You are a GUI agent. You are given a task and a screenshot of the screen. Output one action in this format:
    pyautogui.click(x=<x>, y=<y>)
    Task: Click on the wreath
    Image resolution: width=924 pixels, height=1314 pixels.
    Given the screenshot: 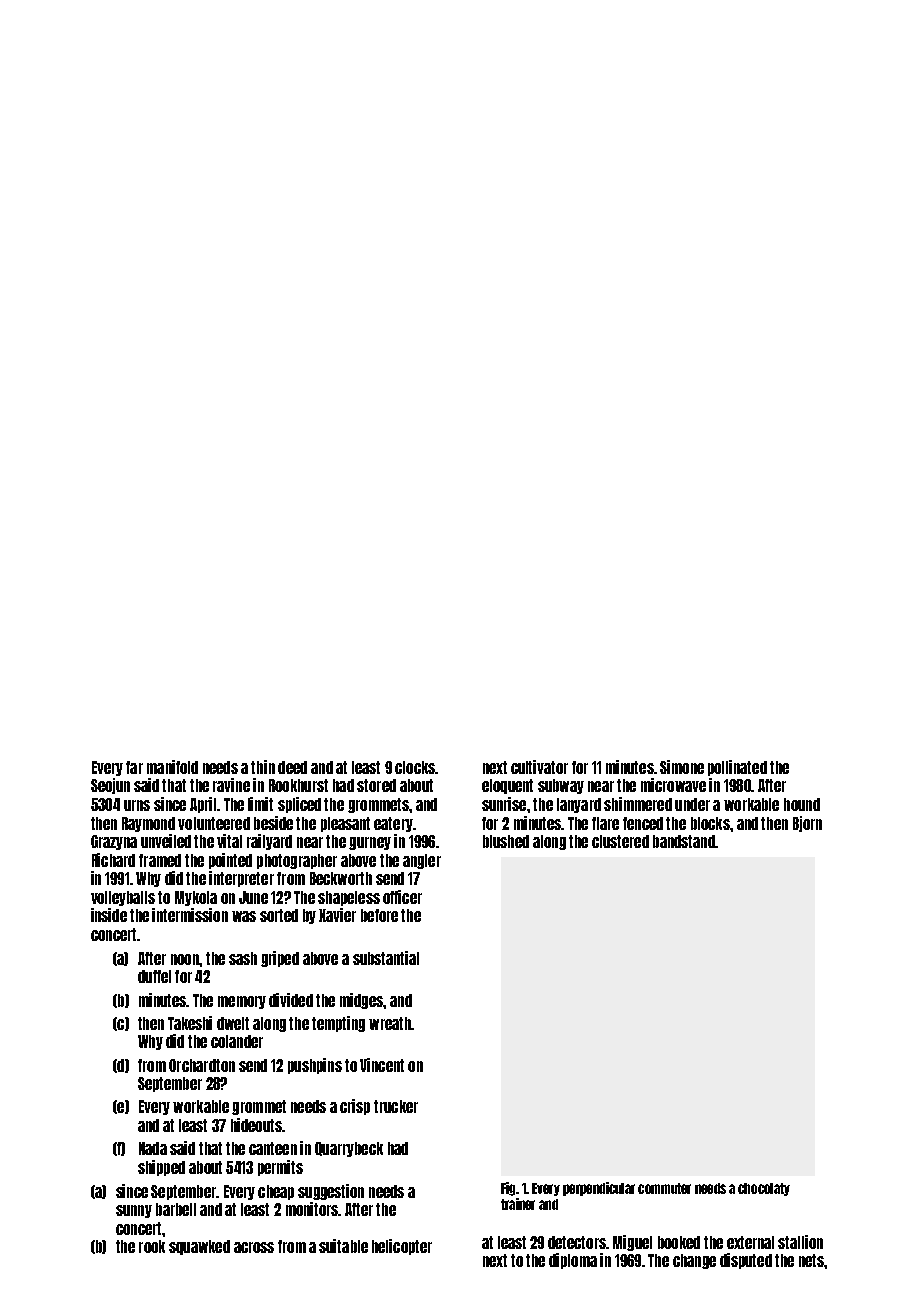 What is the action you would take?
    pyautogui.click(x=390, y=1023)
